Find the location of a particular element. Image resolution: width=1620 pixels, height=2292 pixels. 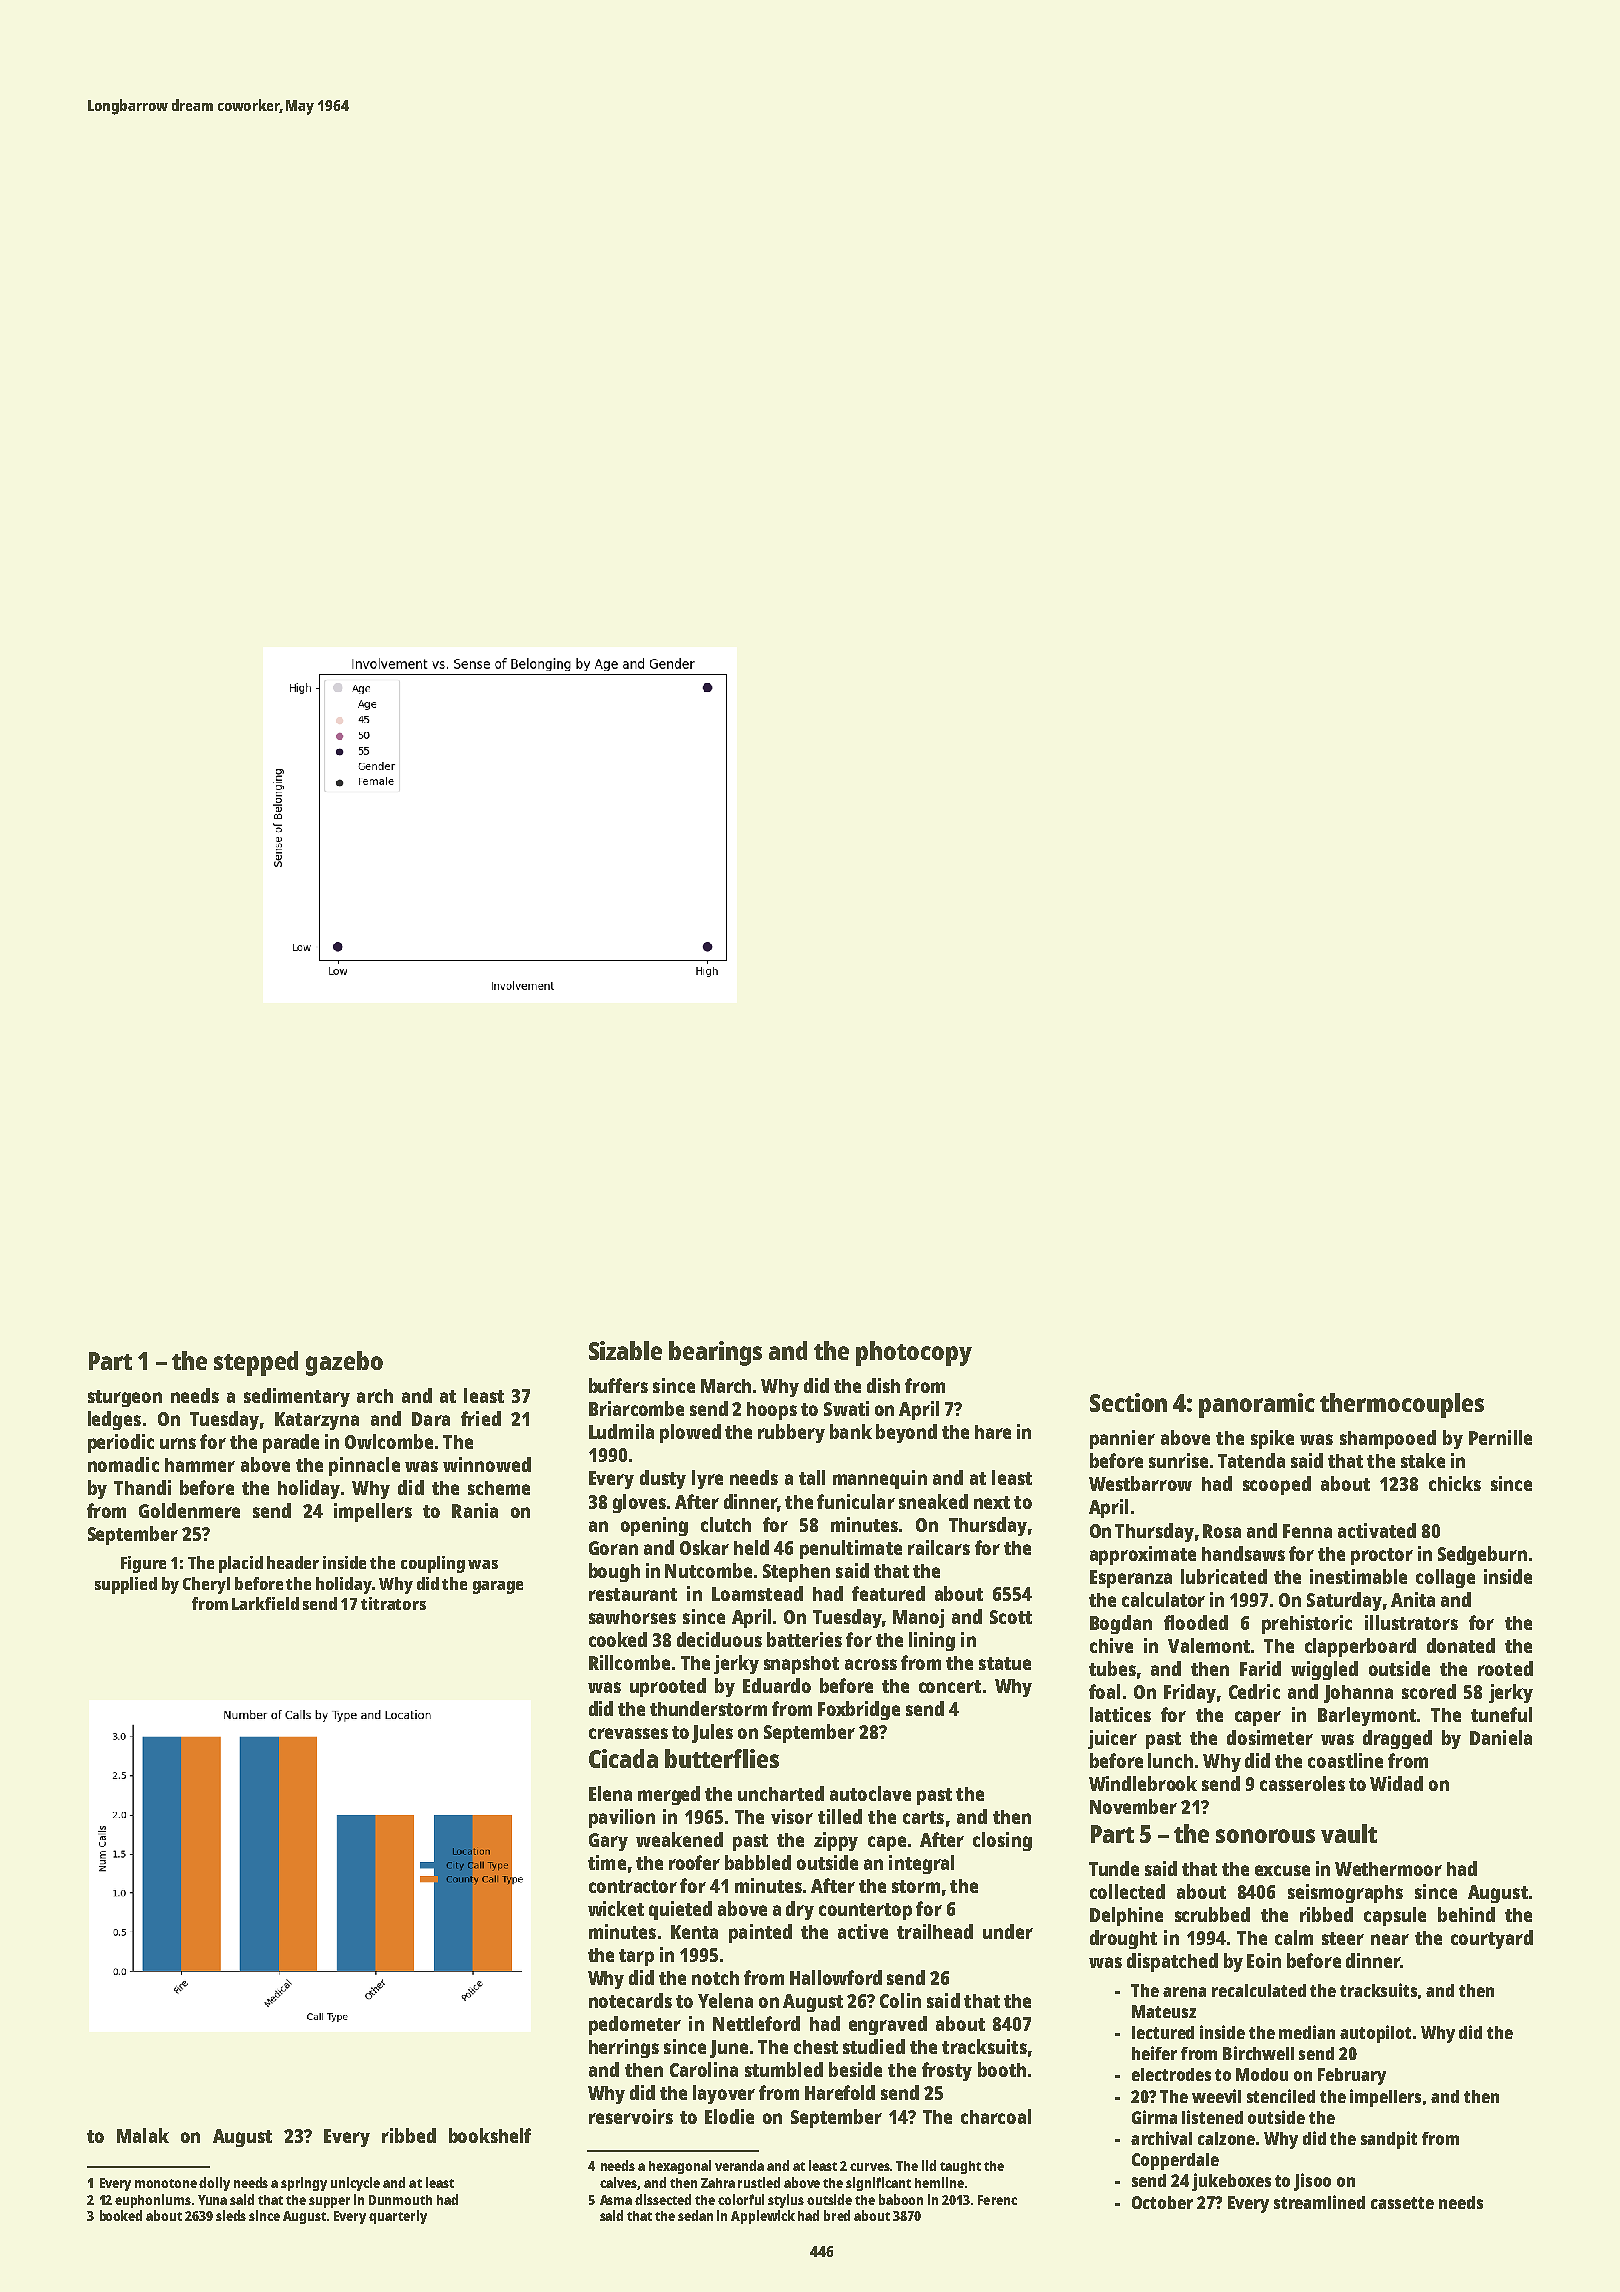

tubes is located at coordinates (1112, 1668).
